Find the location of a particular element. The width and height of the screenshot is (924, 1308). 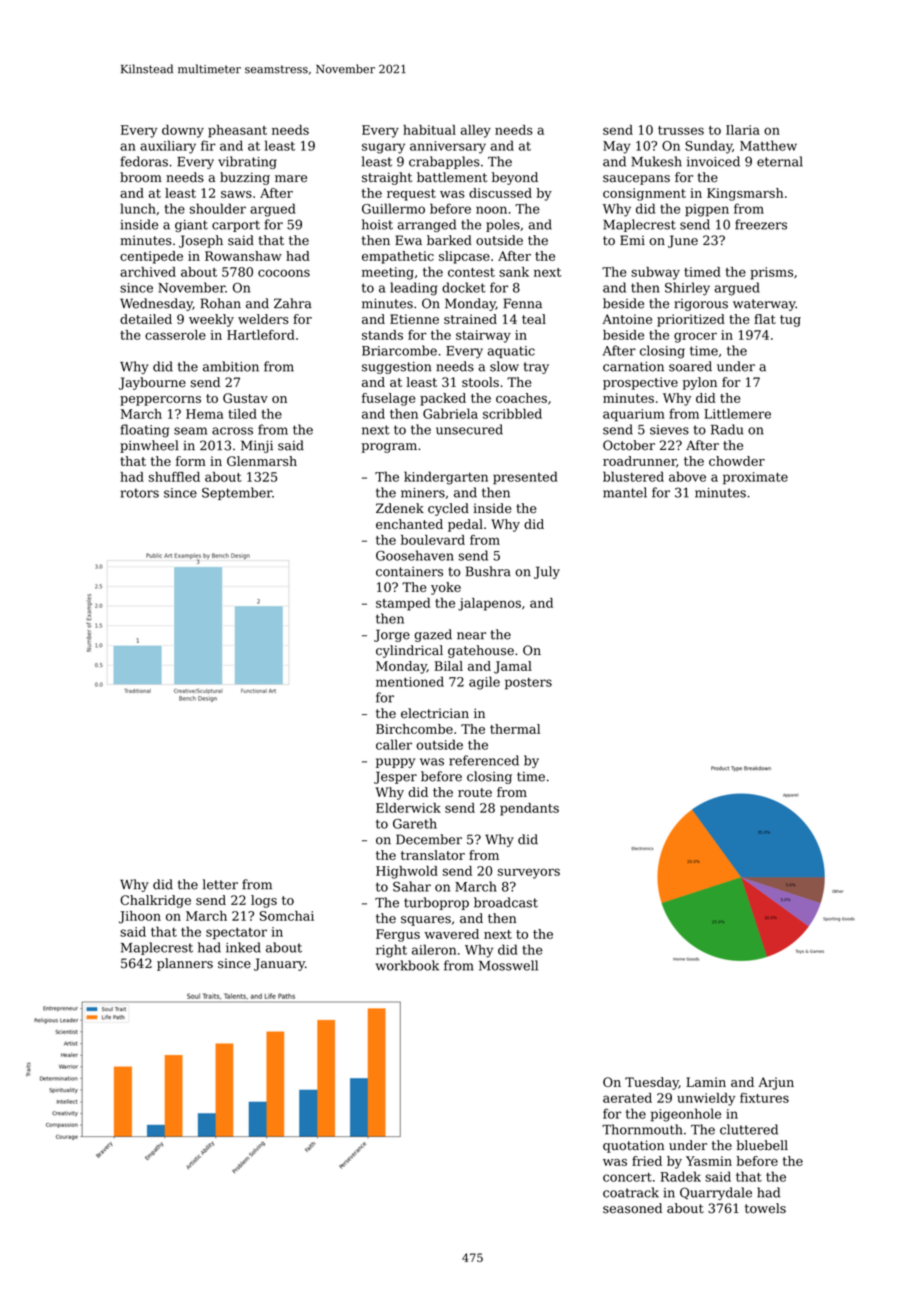

planners is located at coordinates (185, 964).
